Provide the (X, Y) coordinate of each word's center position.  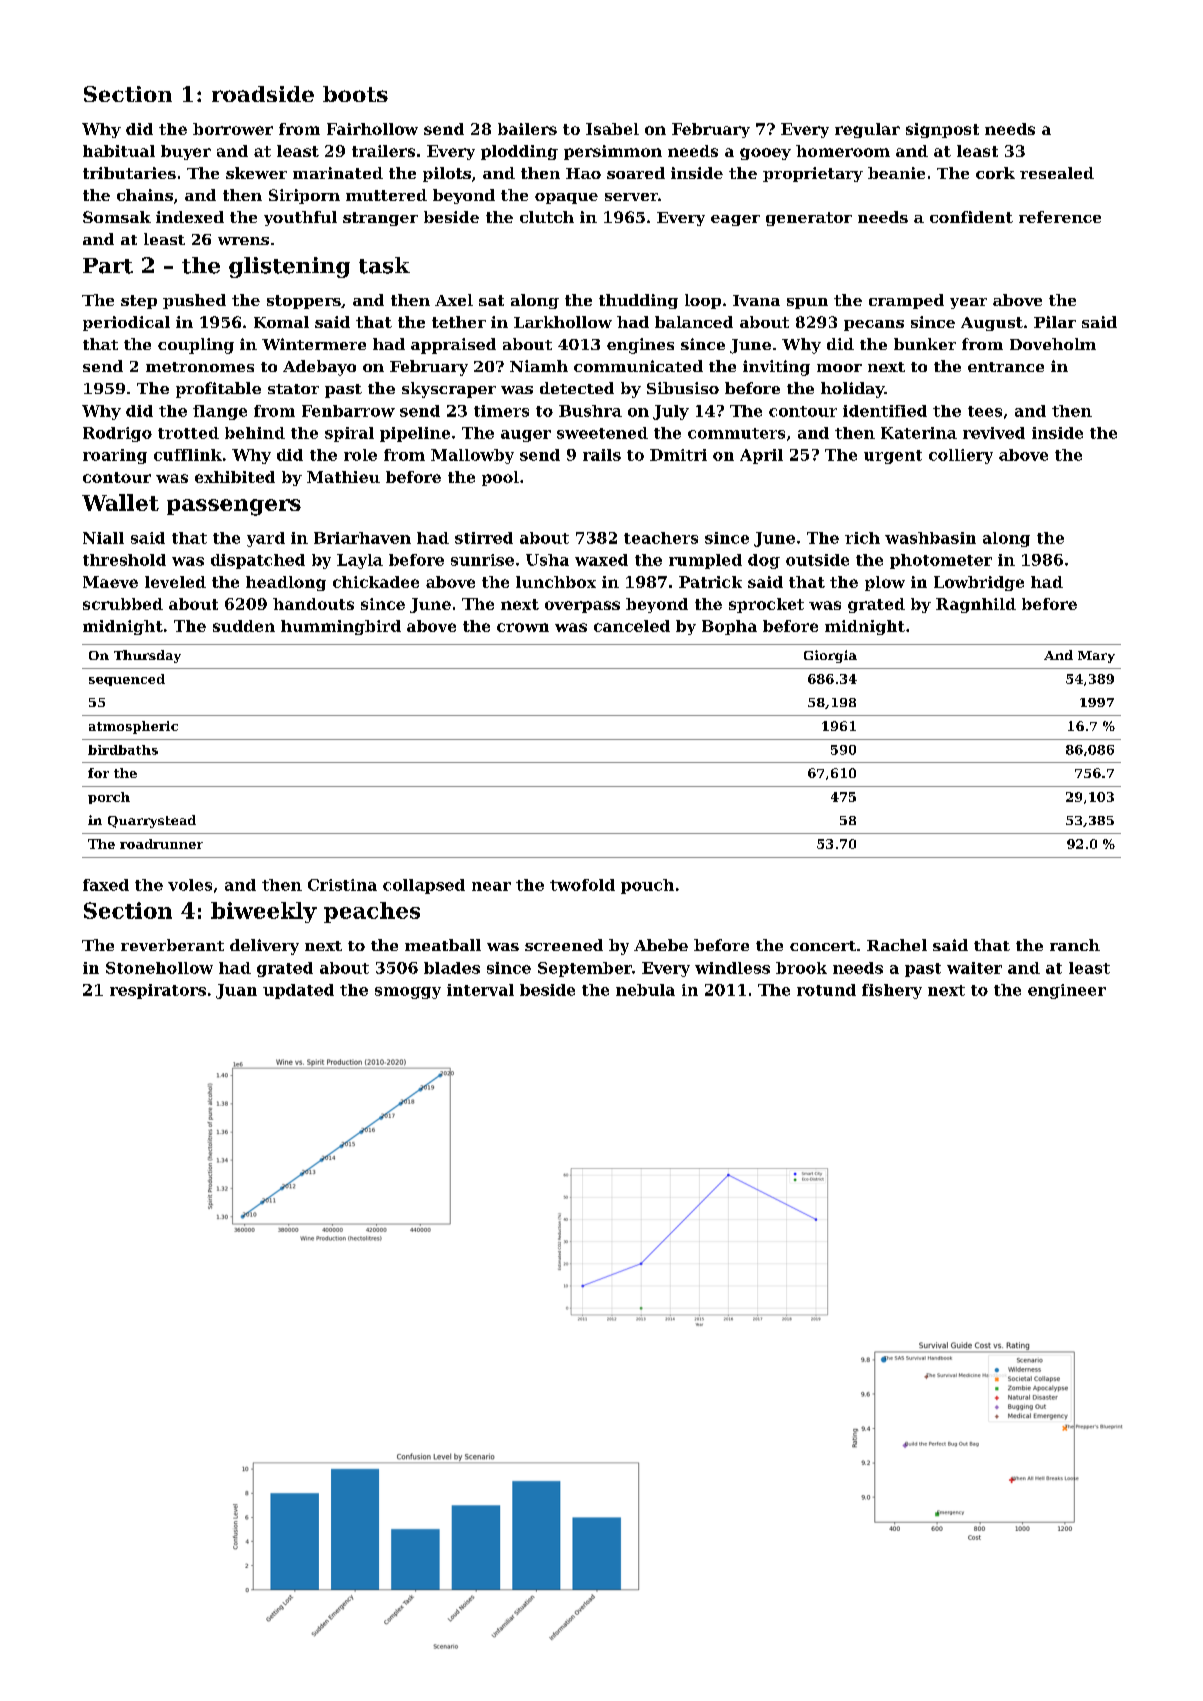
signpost (942, 130)
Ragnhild (976, 605)
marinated (338, 173)
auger (526, 436)
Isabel (612, 129)
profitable (218, 390)
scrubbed (123, 604)
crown (523, 627)
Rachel (897, 945)
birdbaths (123, 750)
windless (732, 968)
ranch (1075, 945)
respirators (158, 991)
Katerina (919, 433)
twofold (582, 885)
